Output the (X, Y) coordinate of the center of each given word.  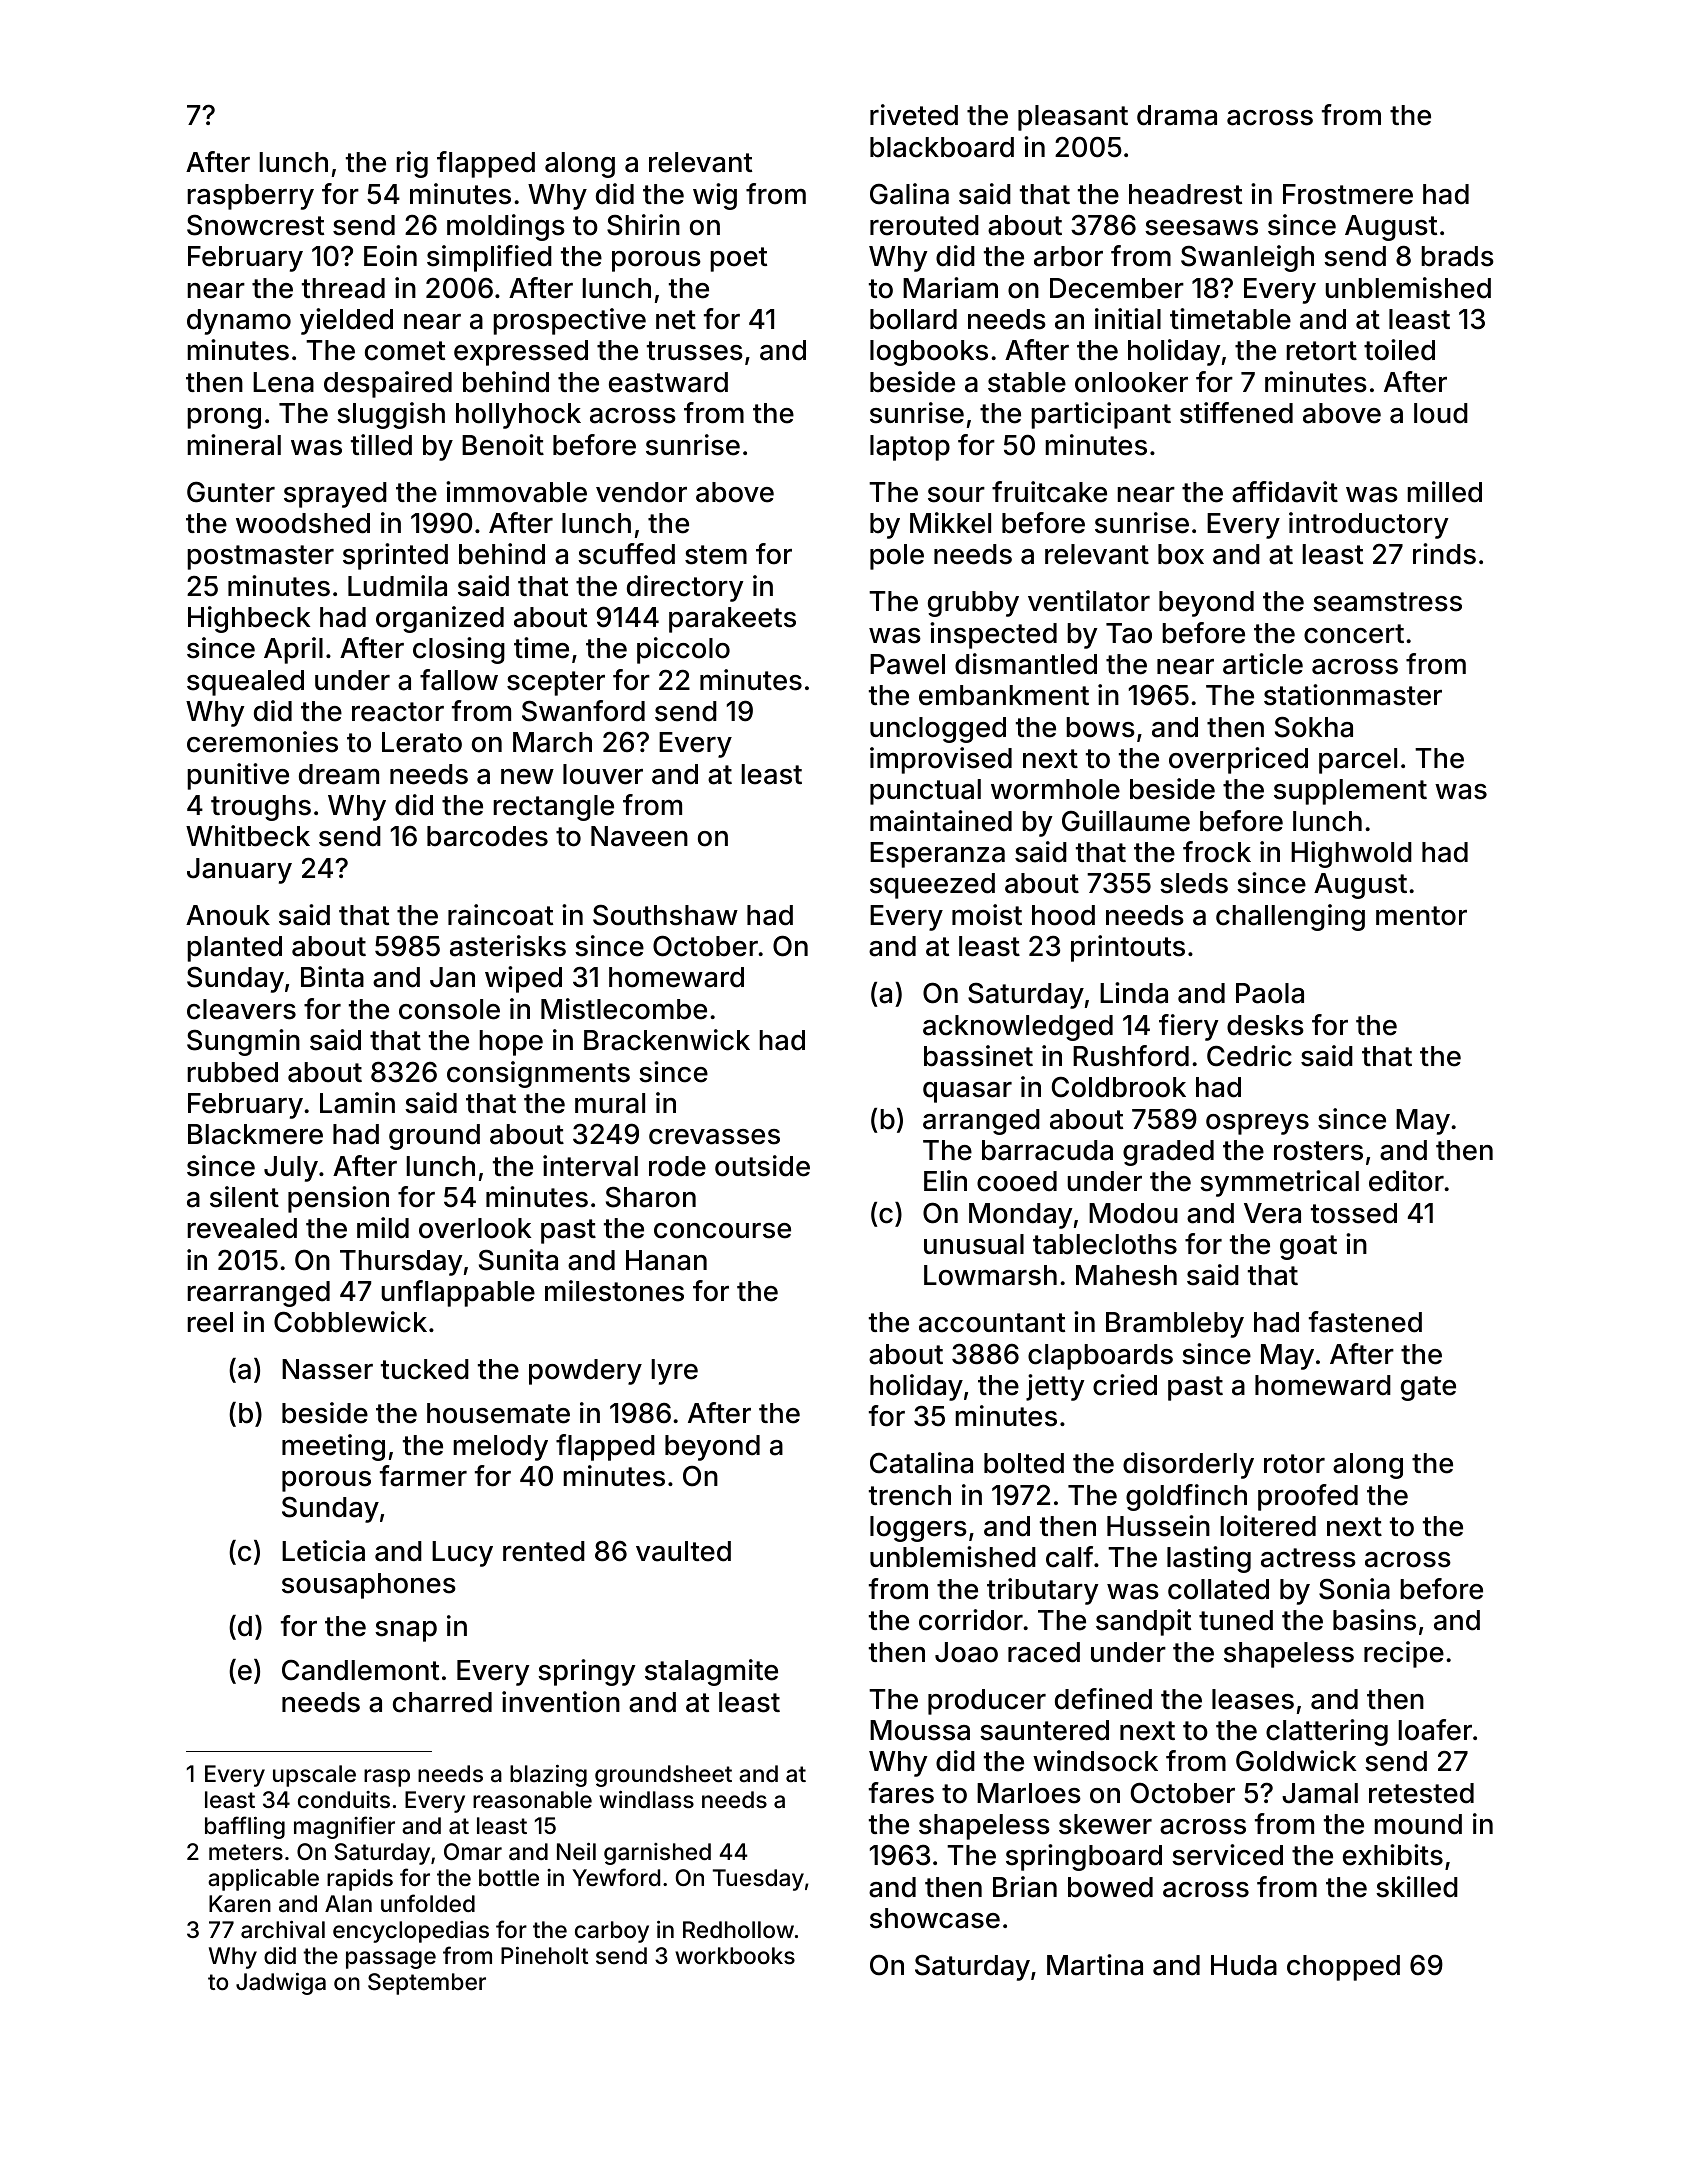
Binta (332, 977)
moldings (506, 227)
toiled (1399, 350)
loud (1441, 413)
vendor (641, 492)
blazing (548, 1775)
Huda (1244, 1965)
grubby (973, 604)
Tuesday (758, 1880)
